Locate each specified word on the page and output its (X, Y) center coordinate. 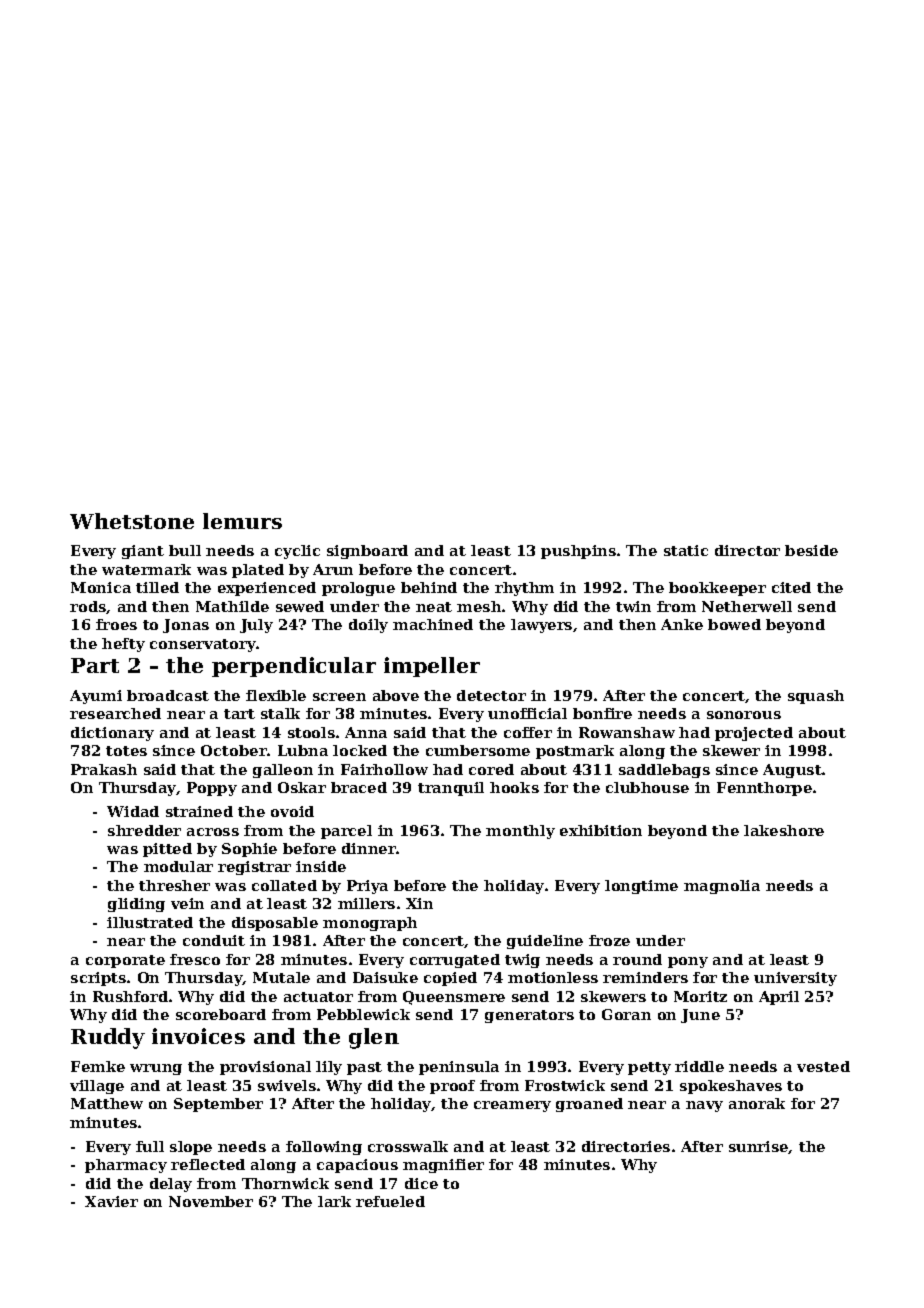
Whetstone (132, 521)
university (795, 979)
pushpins (578, 552)
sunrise (759, 1147)
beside (811, 550)
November (211, 1201)
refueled (390, 1201)
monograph (370, 924)
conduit (214, 940)
